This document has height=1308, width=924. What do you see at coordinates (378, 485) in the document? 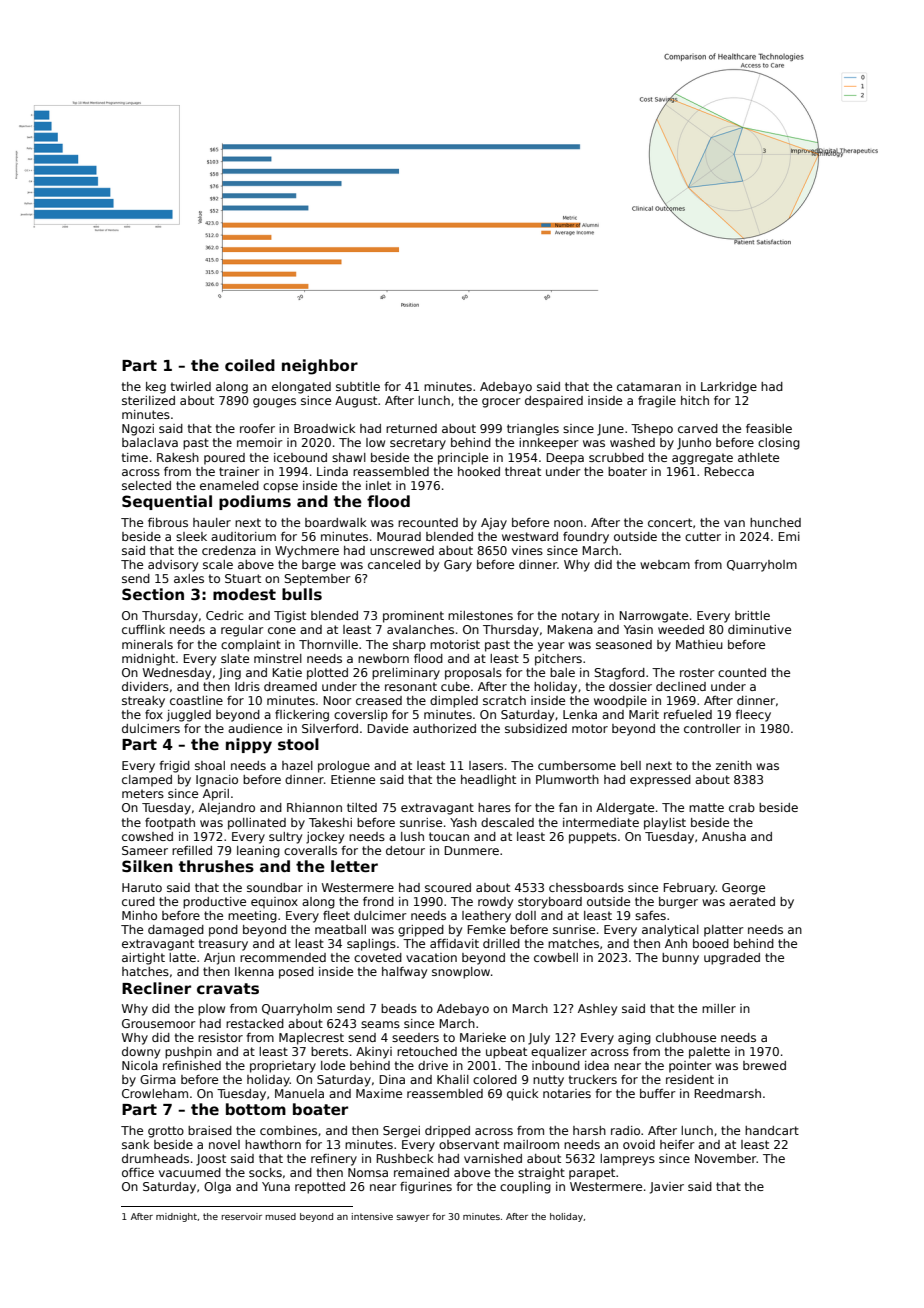
I see `inlet` at bounding box center [378, 485].
